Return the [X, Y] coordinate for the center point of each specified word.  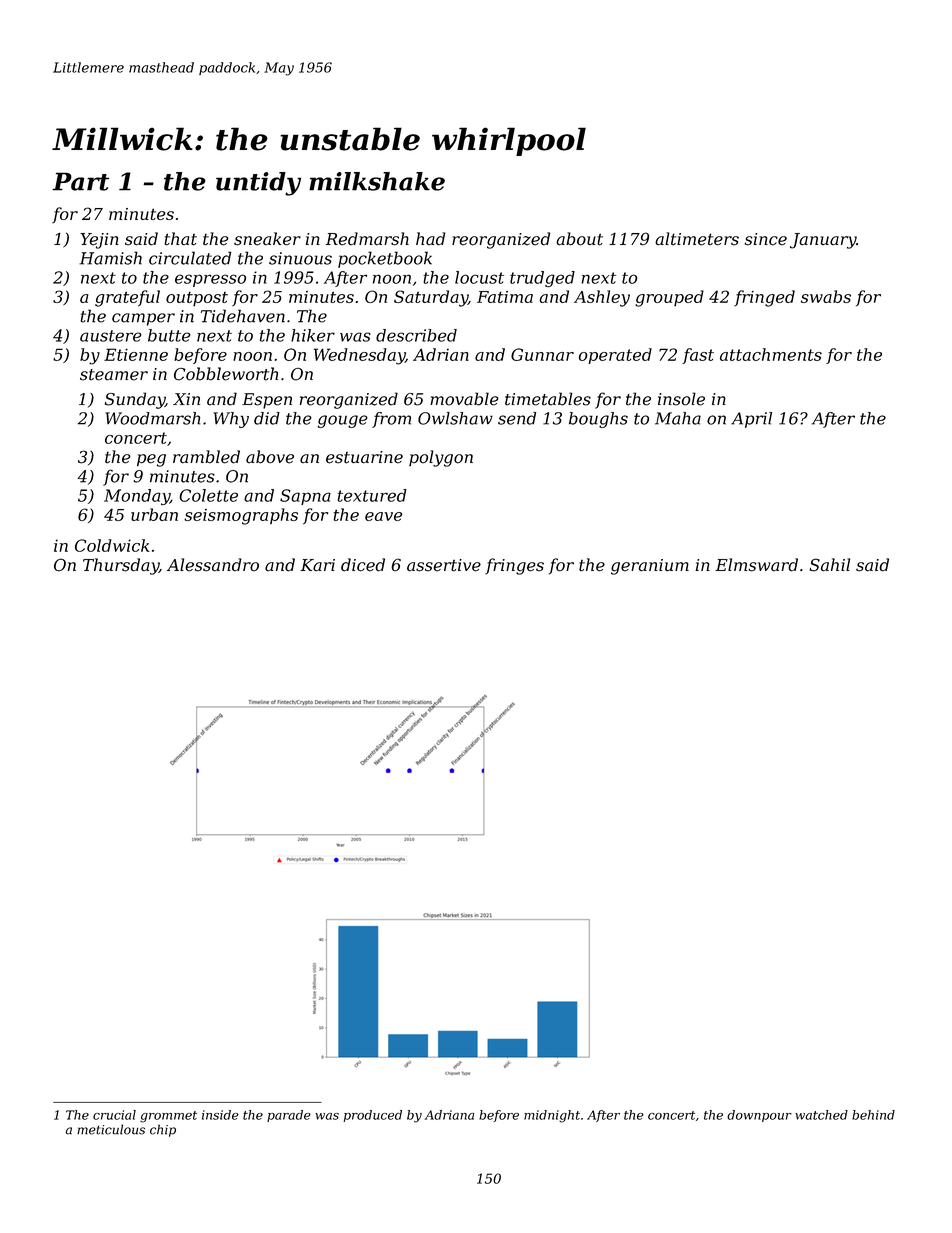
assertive [444, 565]
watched [821, 1115]
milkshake [377, 181]
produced [372, 1116]
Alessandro [213, 565]
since [766, 239]
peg [151, 460]
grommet [168, 1117]
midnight [552, 1116]
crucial [114, 1115]
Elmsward [756, 565]
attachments [771, 354]
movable [464, 399]
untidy [258, 184]
